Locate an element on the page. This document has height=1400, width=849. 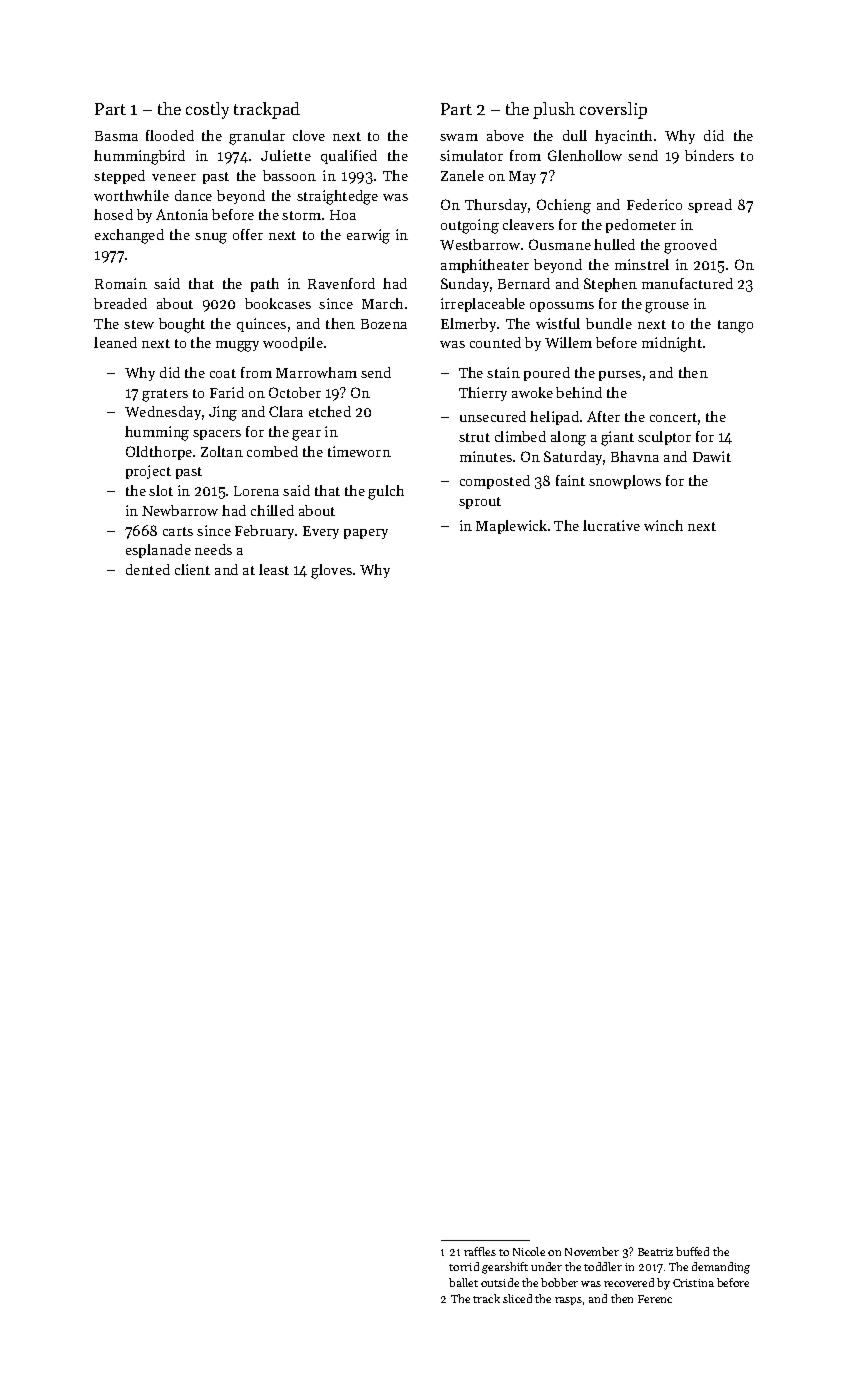
quinces is located at coordinates (261, 325).
